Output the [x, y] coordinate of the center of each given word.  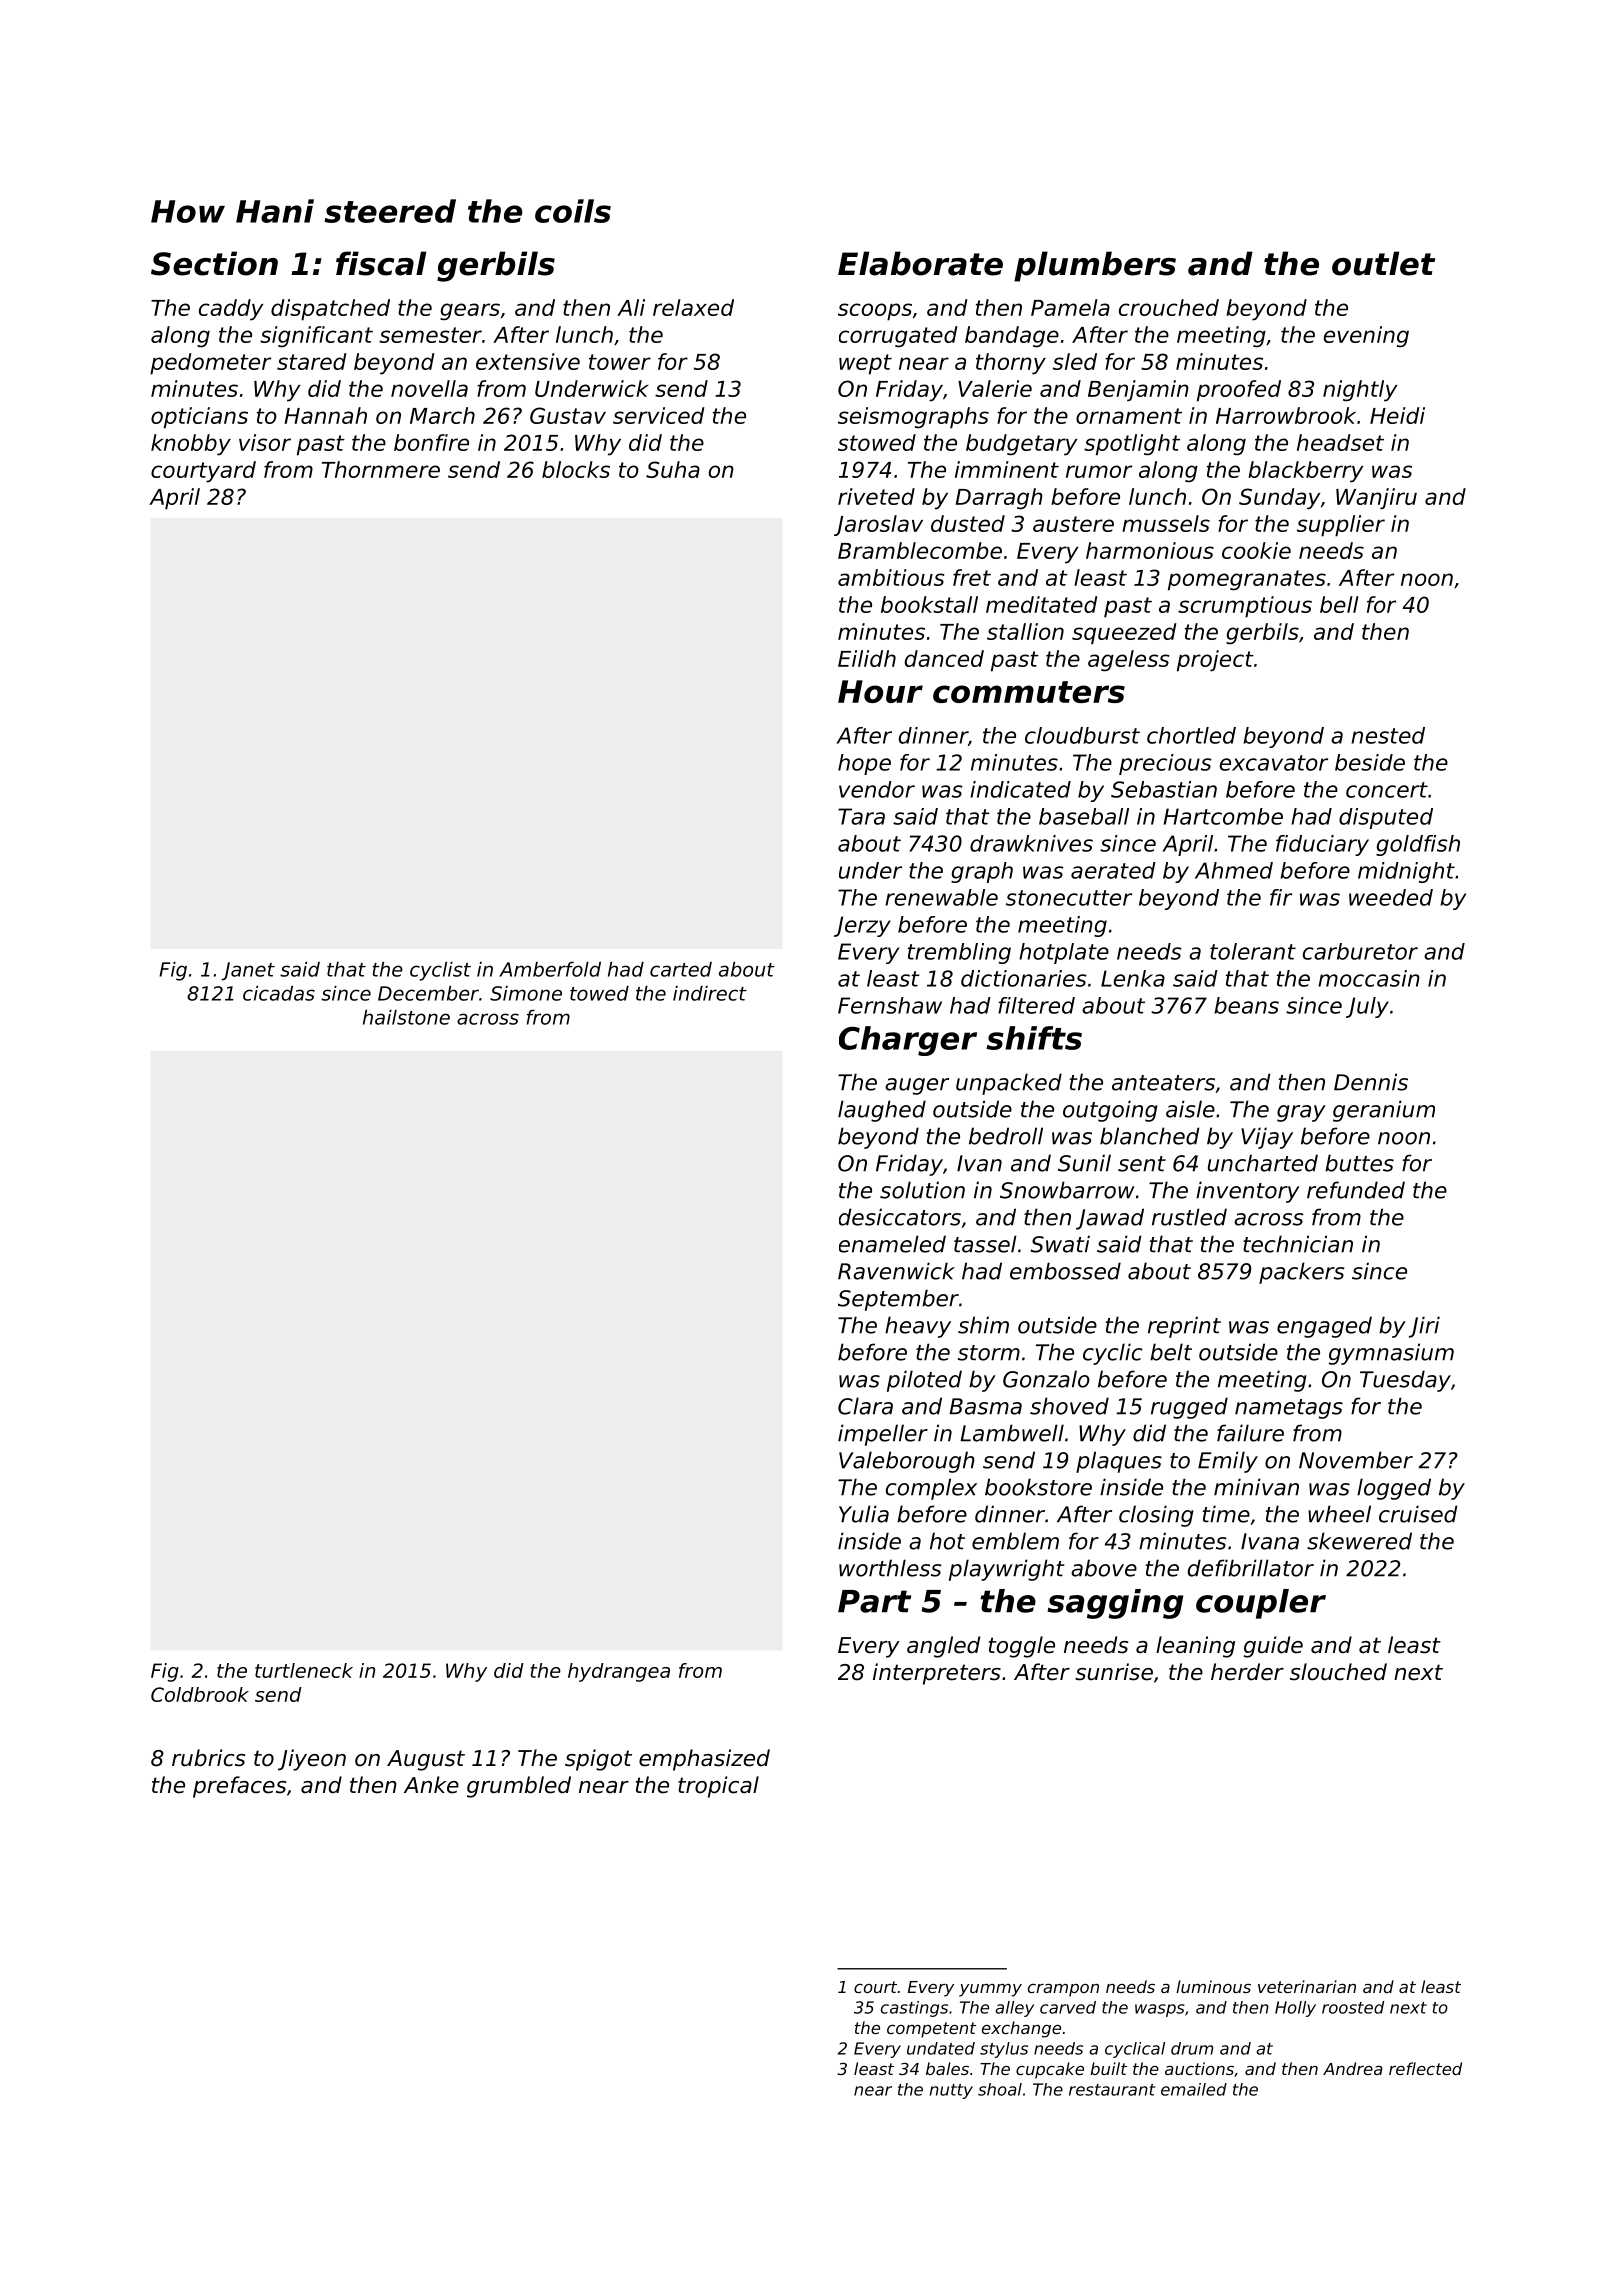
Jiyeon [312, 1760]
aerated [1113, 870]
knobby [191, 445]
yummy [990, 1990]
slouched [1338, 1672]
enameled [892, 1244]
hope [864, 764]
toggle [1022, 1647]
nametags [1289, 1409]
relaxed [693, 307]
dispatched [330, 310]
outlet [1383, 263]
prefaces [239, 1787]
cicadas [279, 993]
